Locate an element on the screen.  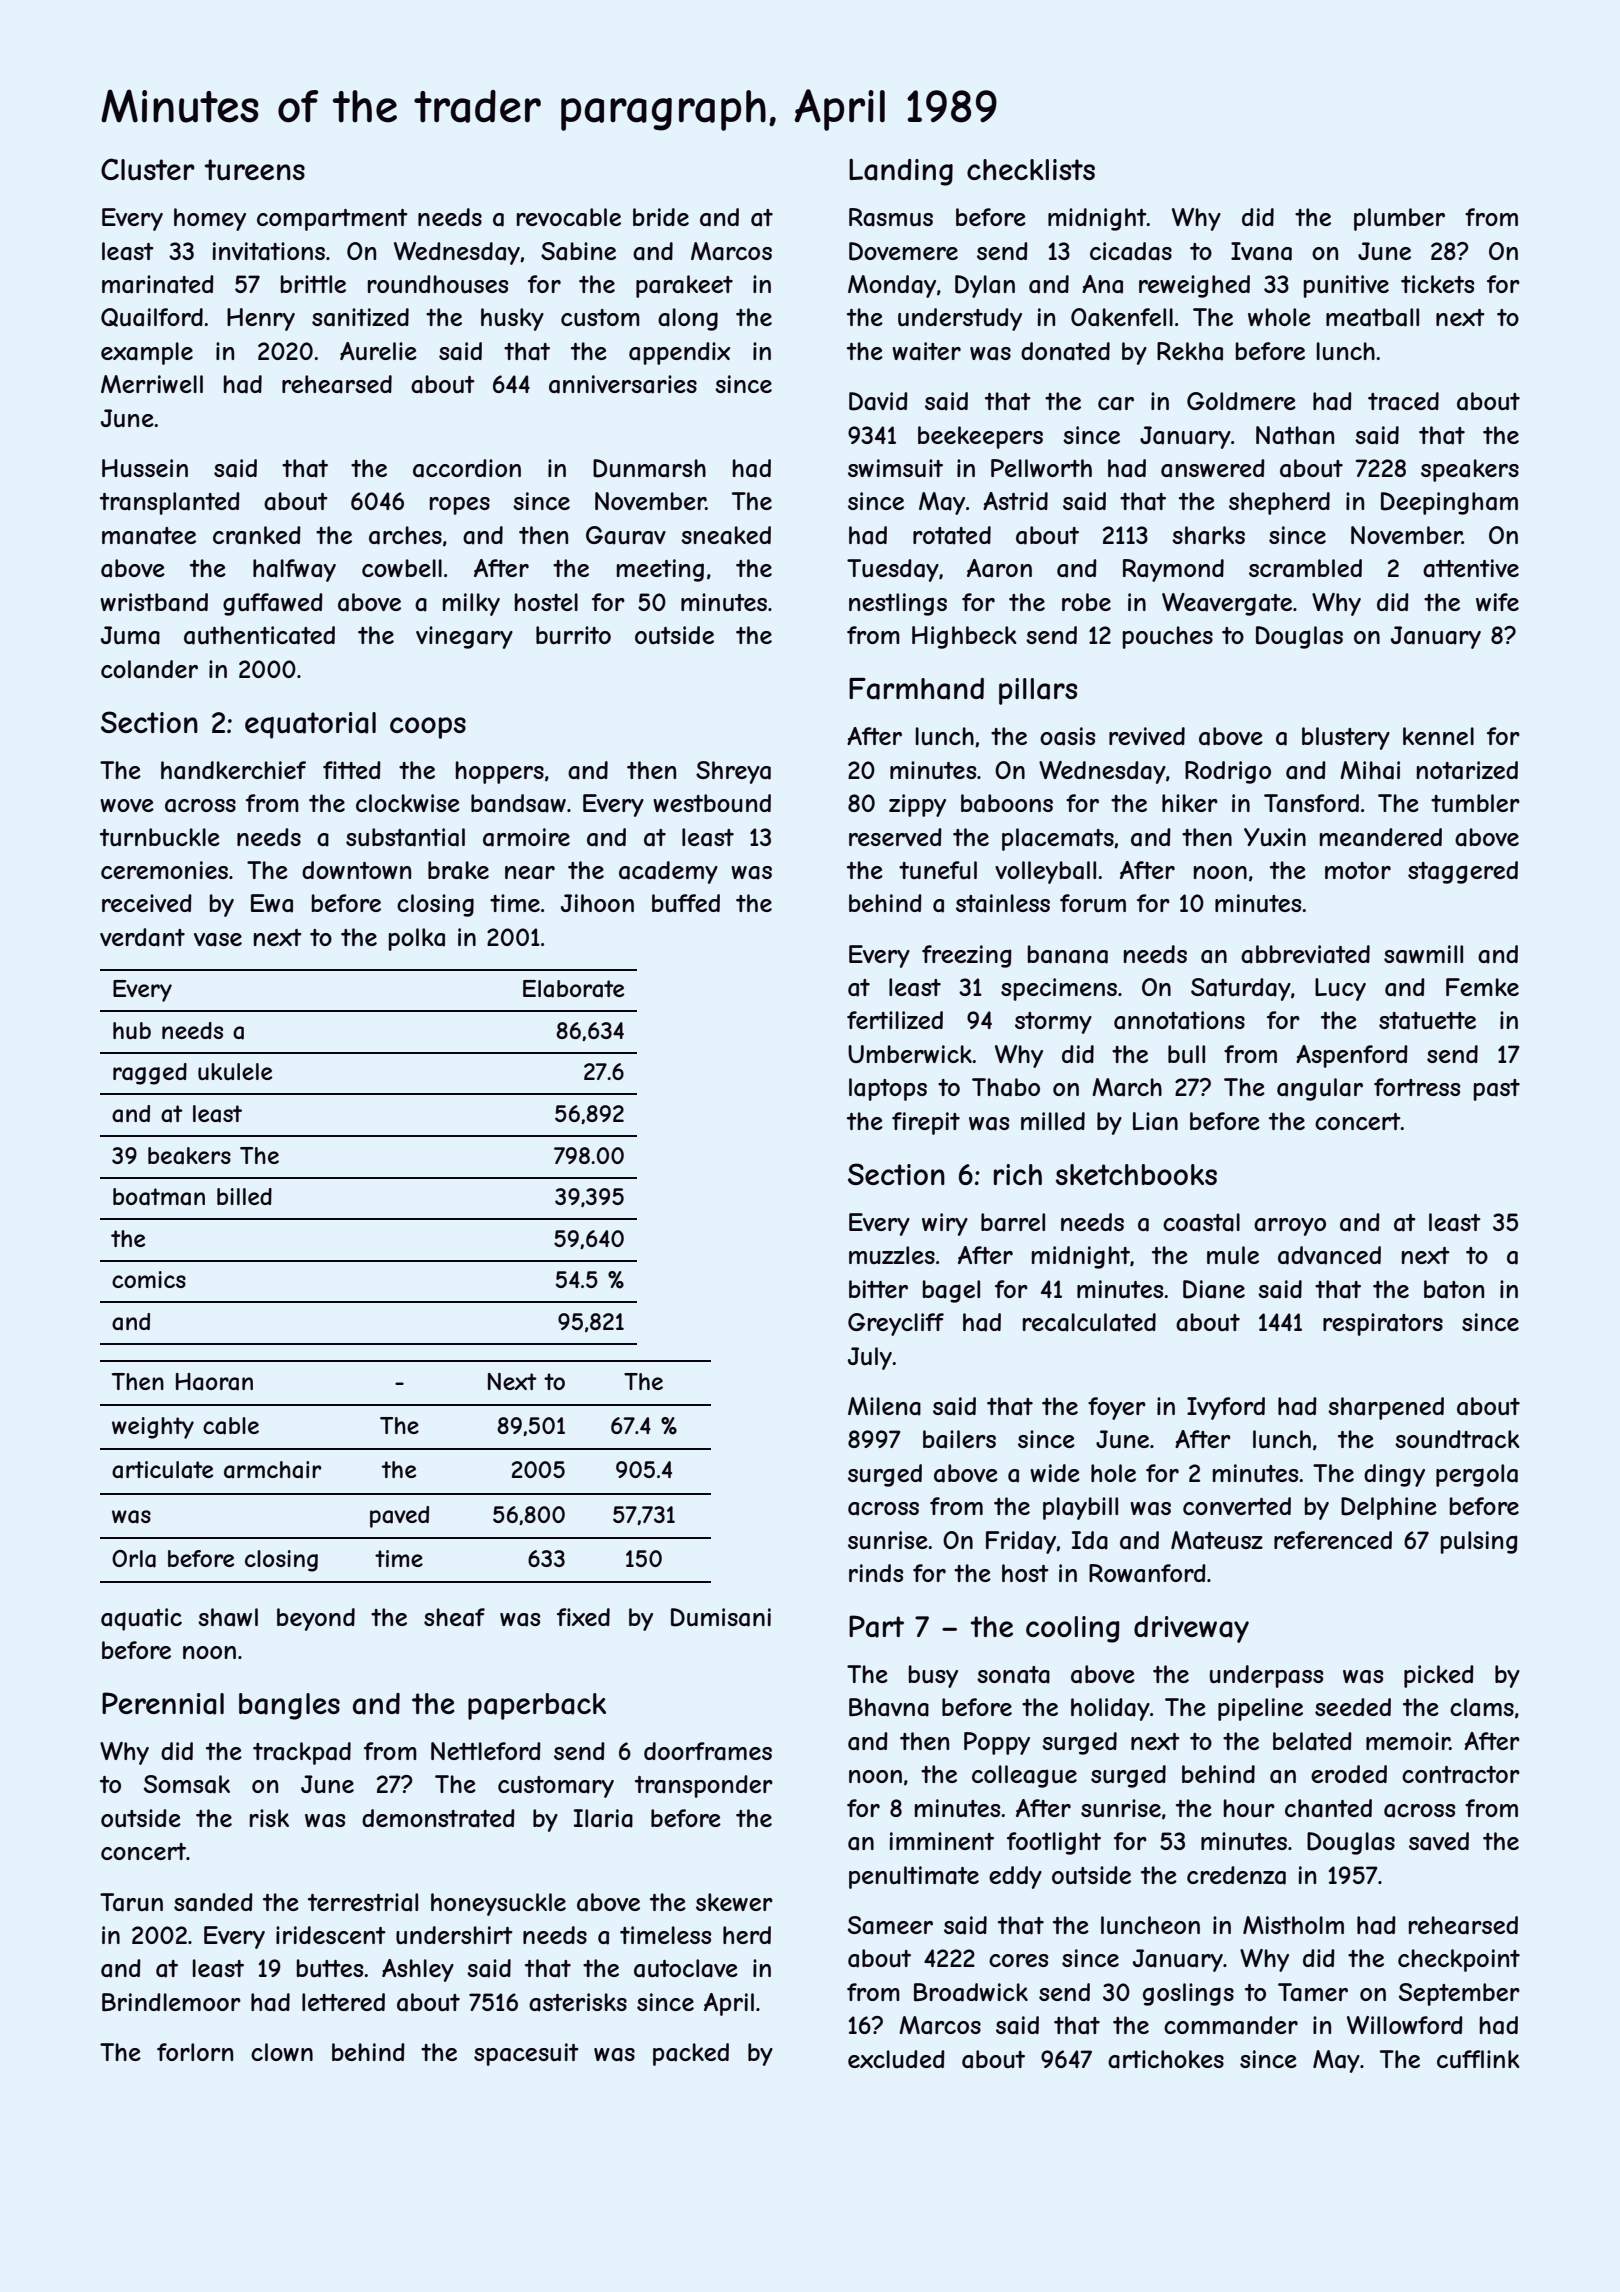
excluded is located at coordinates (896, 2059).
